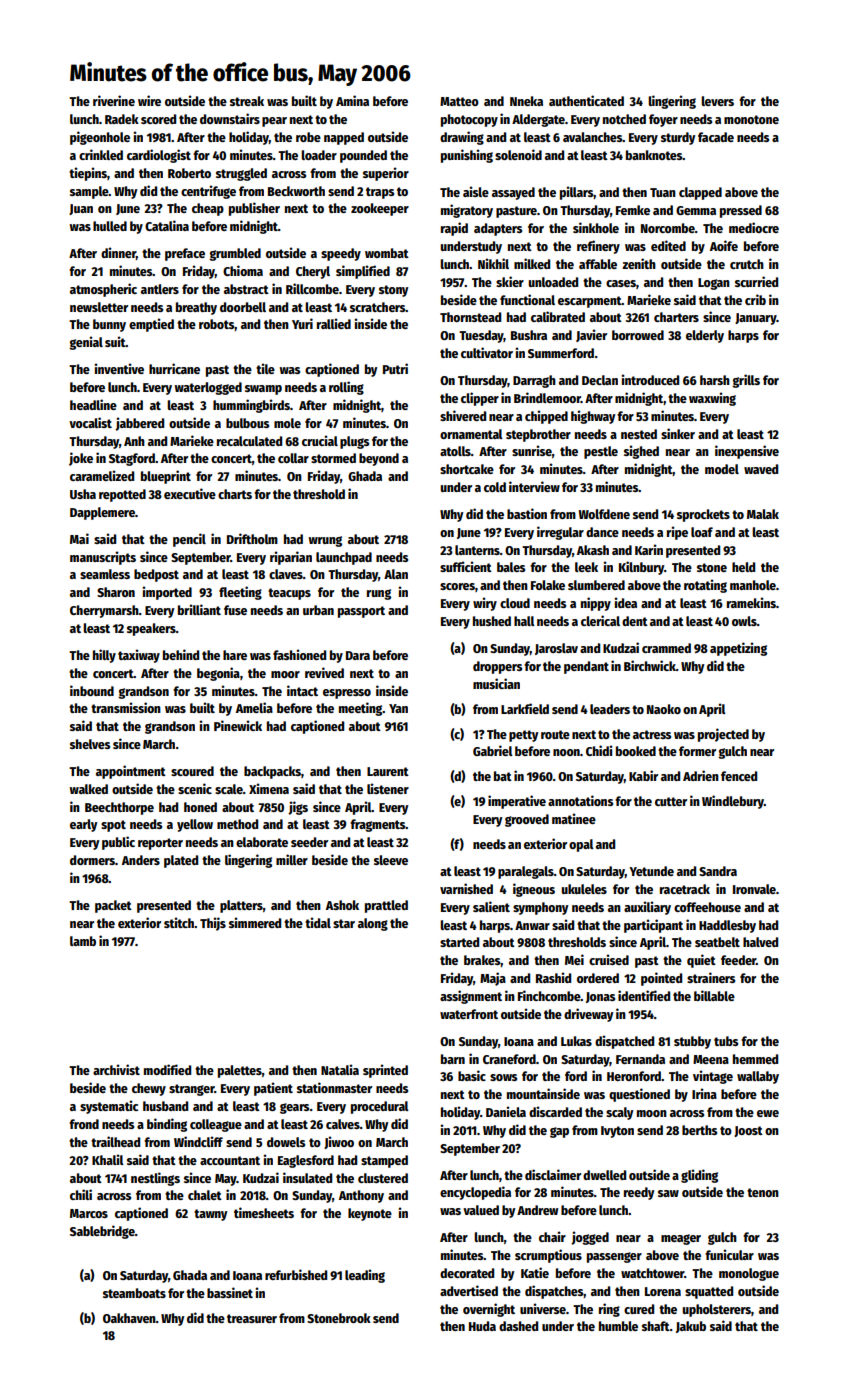 Image resolution: width=849 pixels, height=1400 pixels. Describe the element at coordinates (361, 612) in the screenshot. I see `passport` at that location.
